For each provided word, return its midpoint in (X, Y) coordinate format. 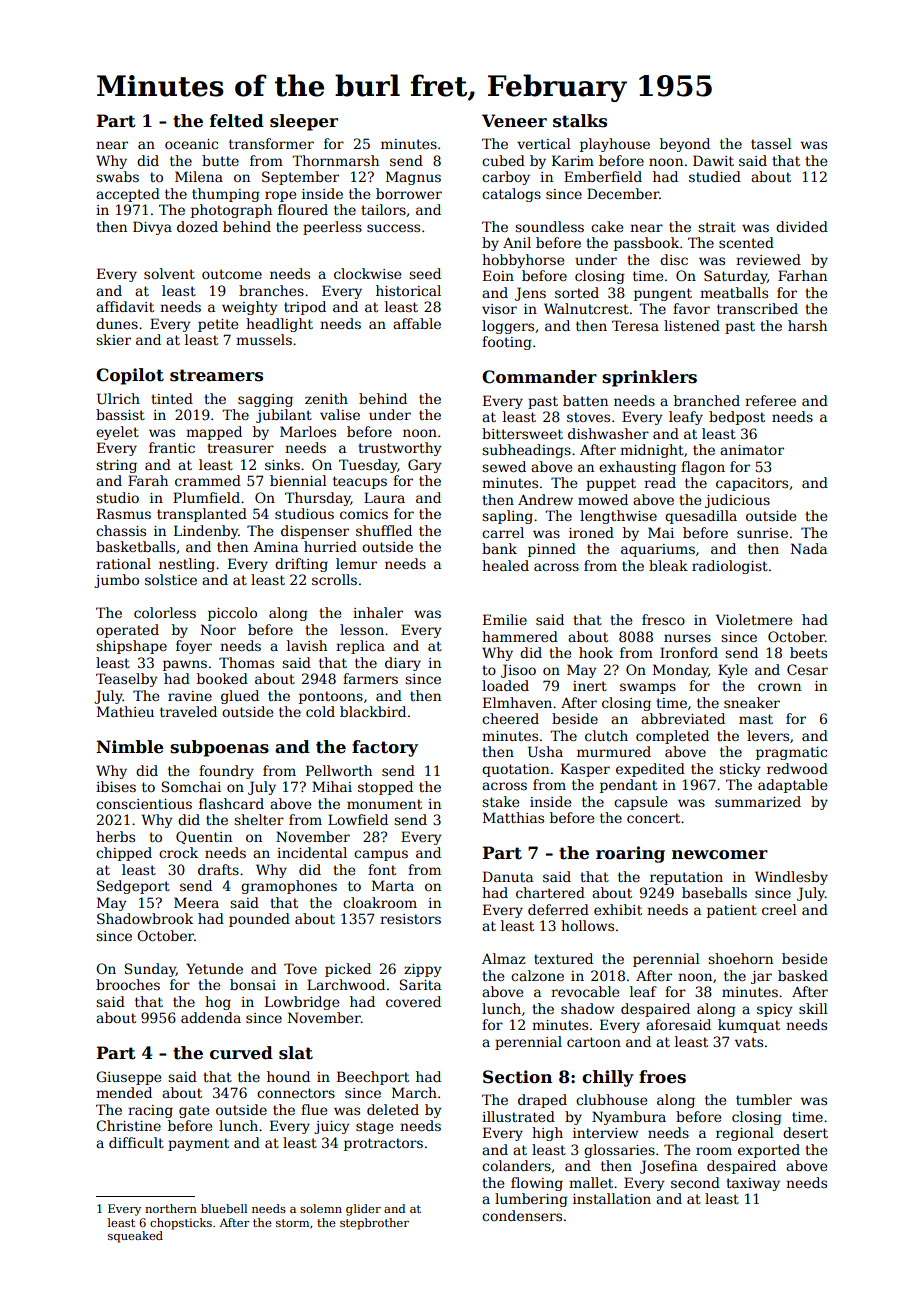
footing (507, 343)
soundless (549, 226)
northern (171, 1208)
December (623, 193)
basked (803, 975)
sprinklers (649, 378)
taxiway (753, 1184)
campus (381, 855)
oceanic (191, 144)
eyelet (117, 433)
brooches (128, 984)
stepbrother (374, 1224)
